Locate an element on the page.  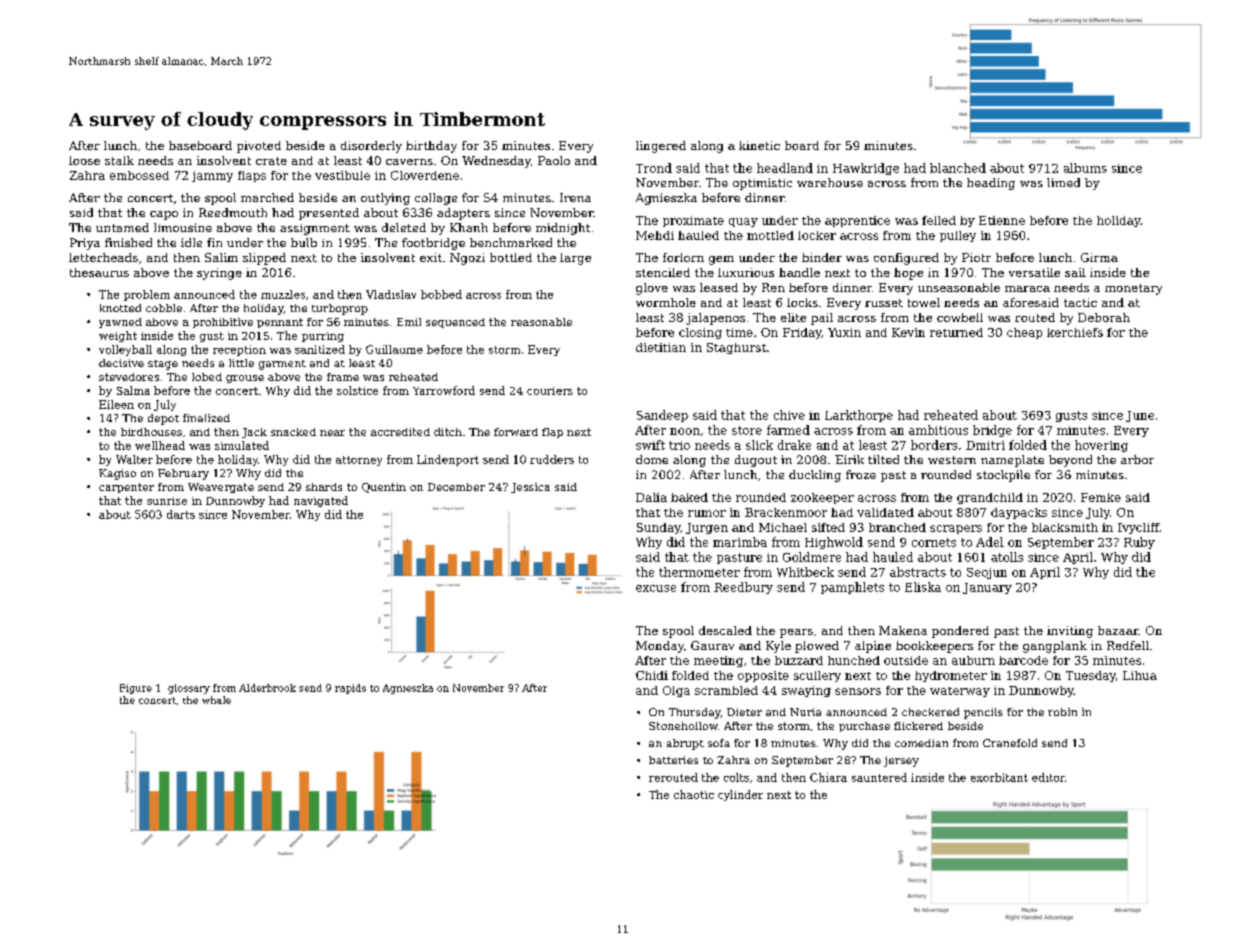
pamphlets is located at coordinates (852, 588).
